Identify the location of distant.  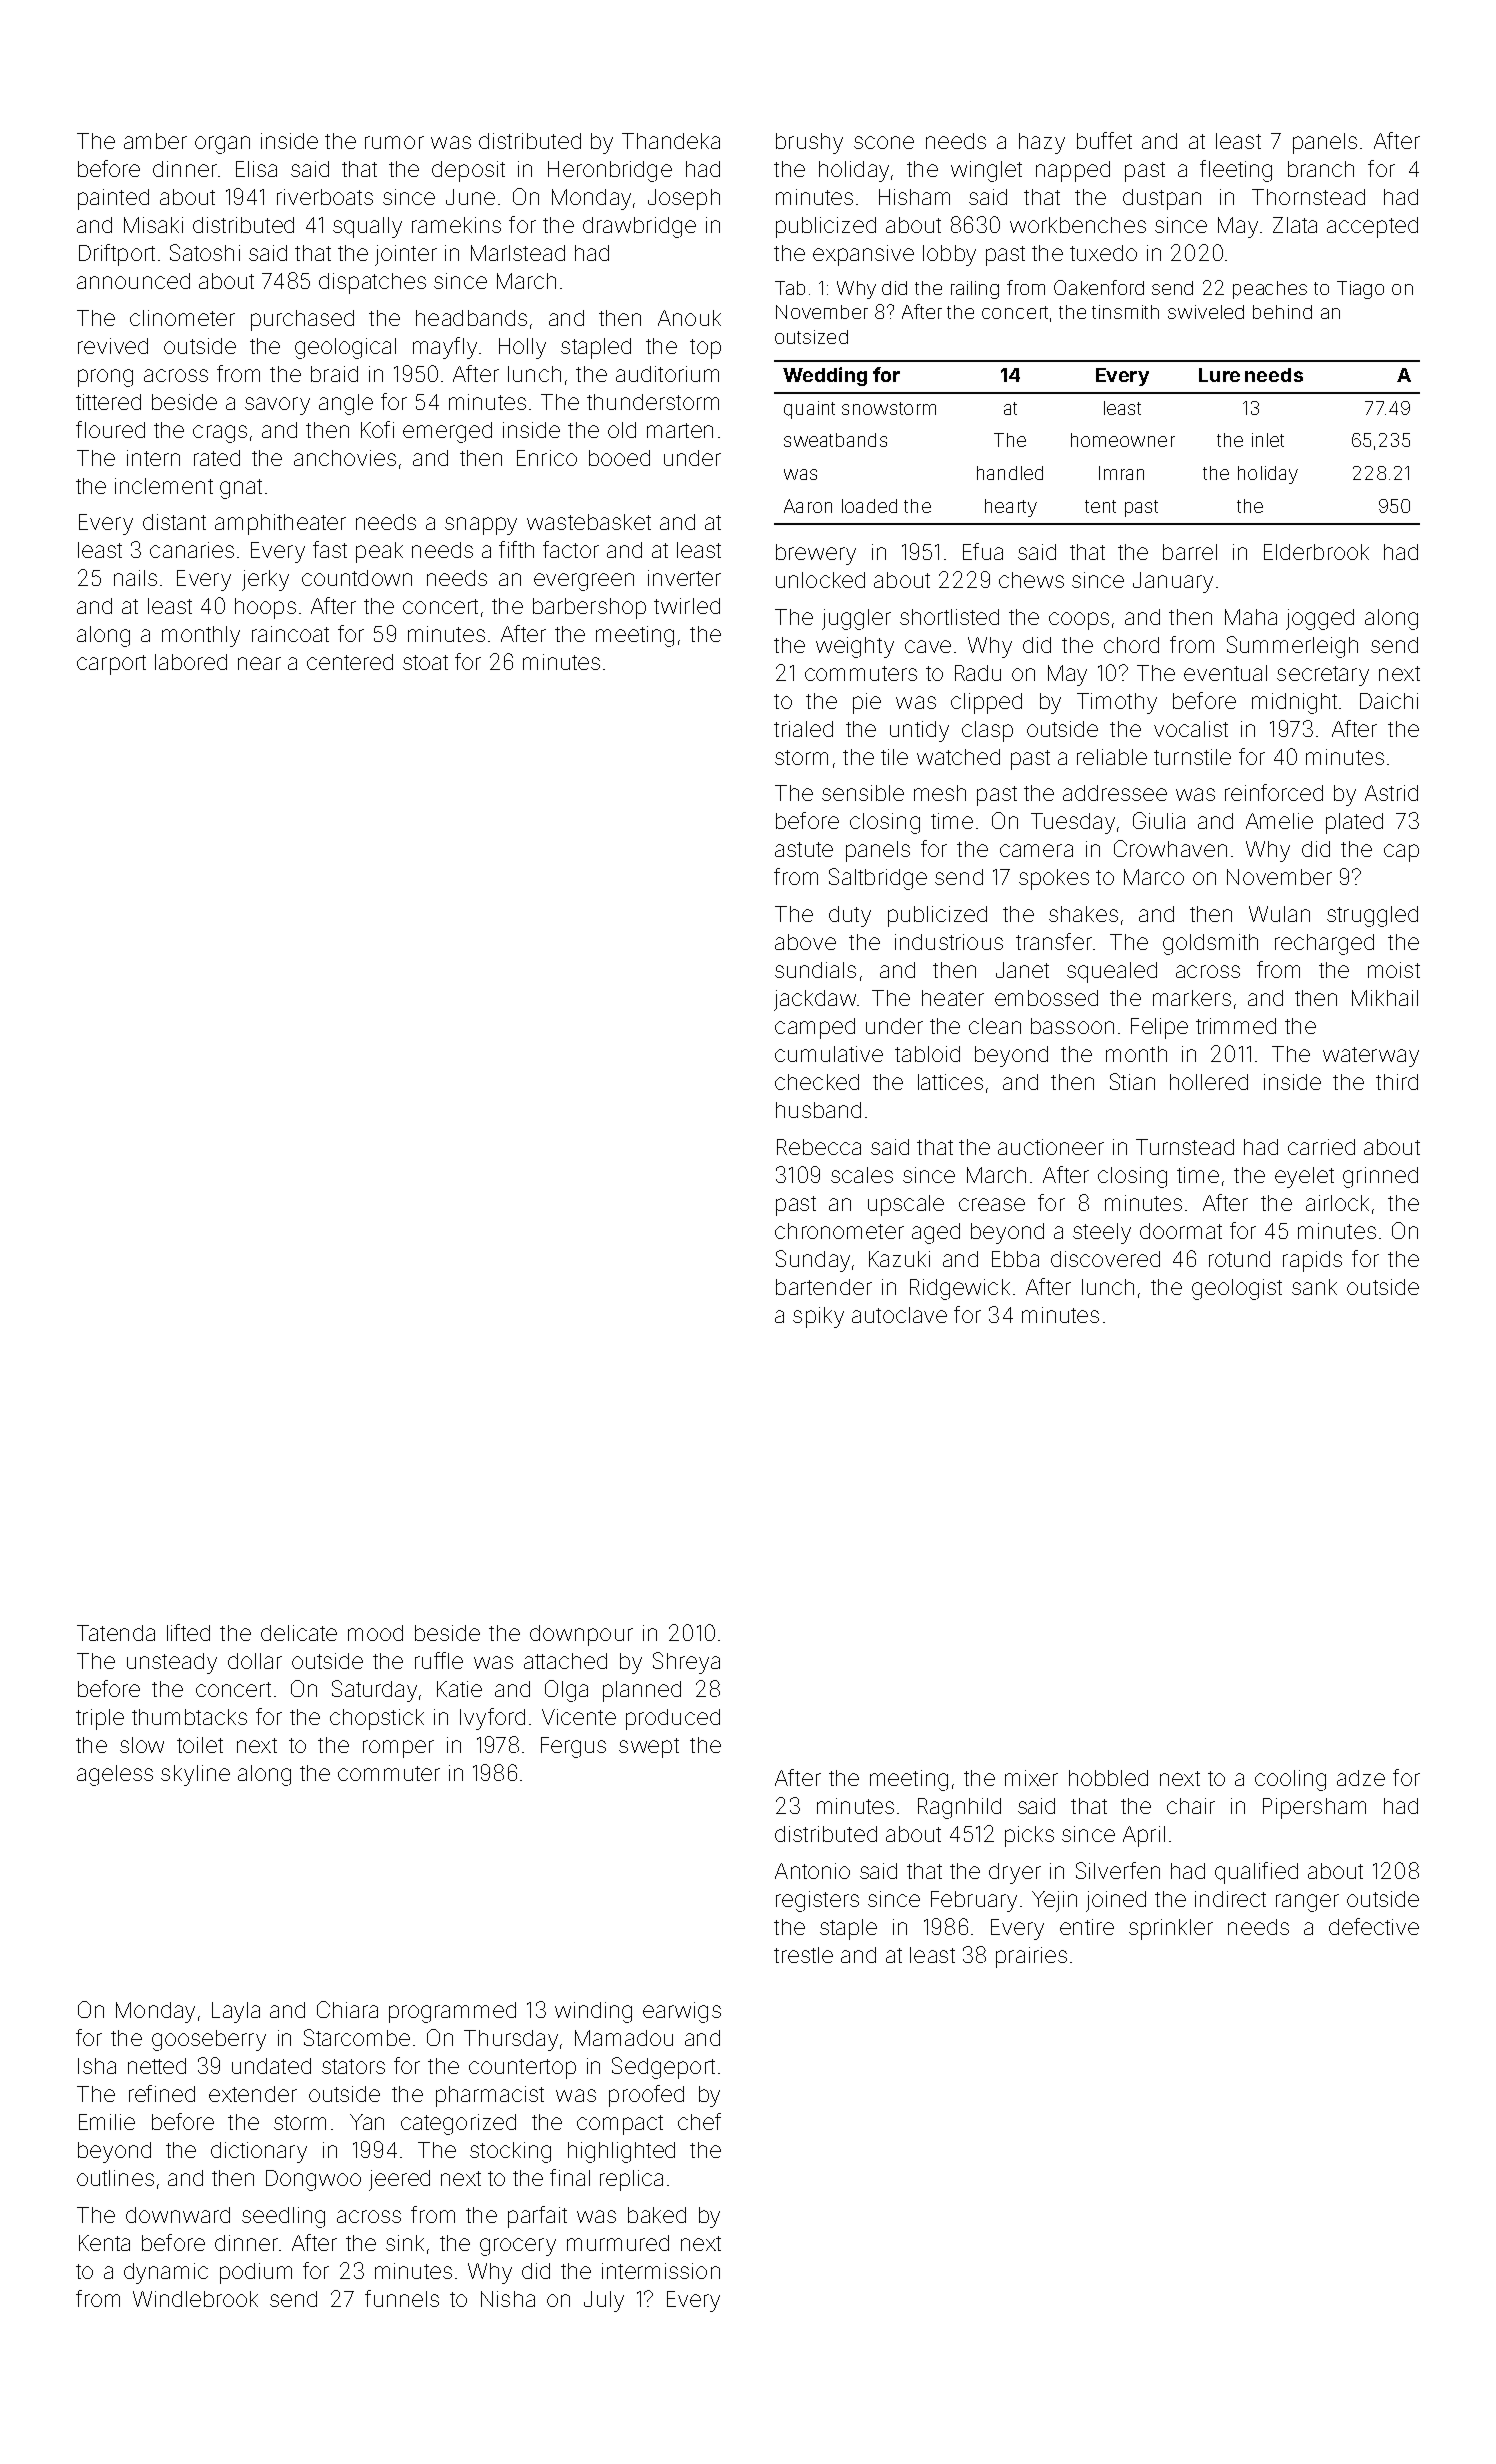
(174, 522).
